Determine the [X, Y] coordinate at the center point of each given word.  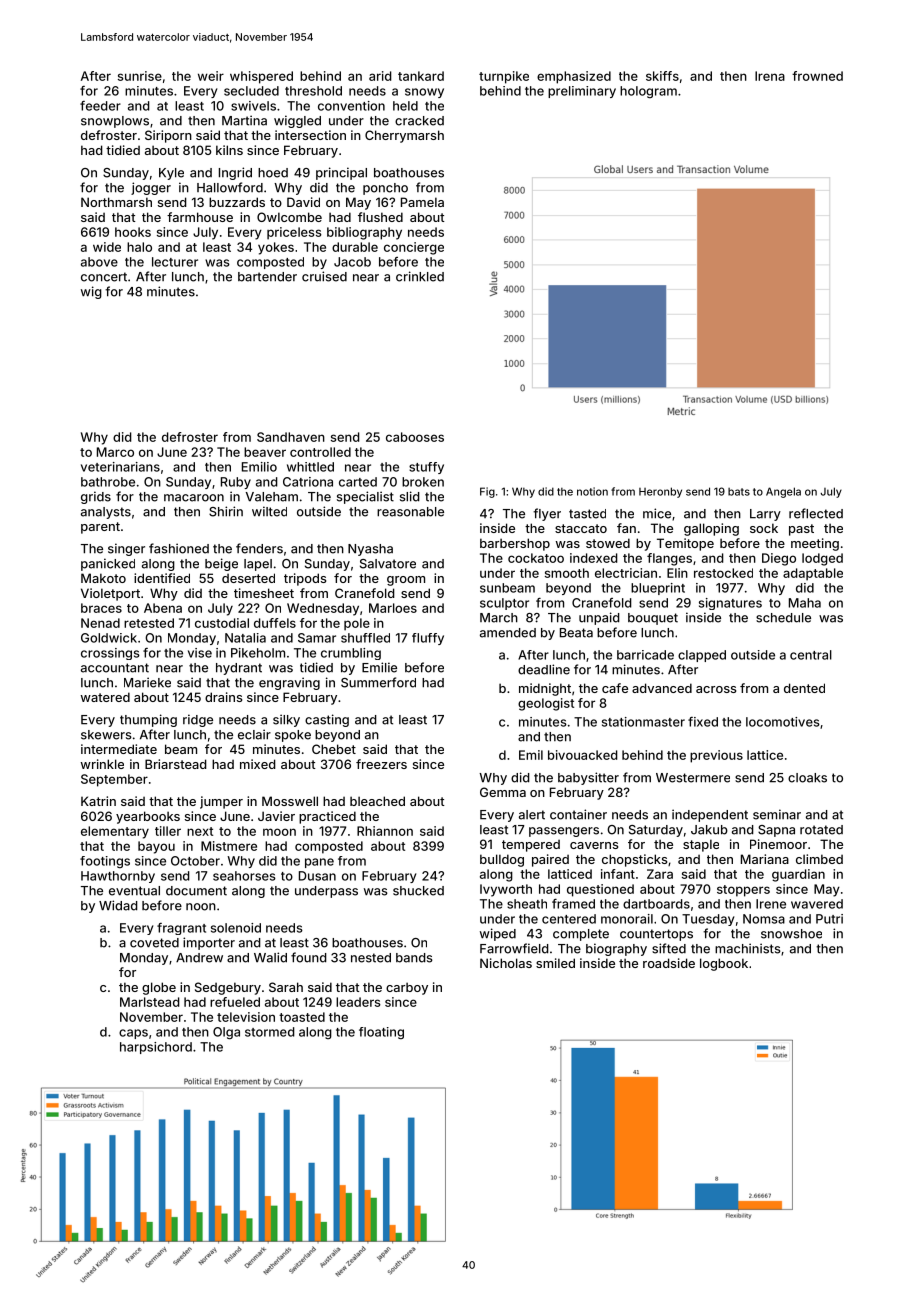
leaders [358, 1002]
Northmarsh [116, 202]
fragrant [181, 929]
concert [104, 277]
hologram [648, 92]
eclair [254, 734]
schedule [783, 618]
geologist [546, 704]
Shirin [226, 511]
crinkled [420, 276]
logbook [724, 964]
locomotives [783, 722]
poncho [385, 189]
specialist [365, 497]
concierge [414, 248]
